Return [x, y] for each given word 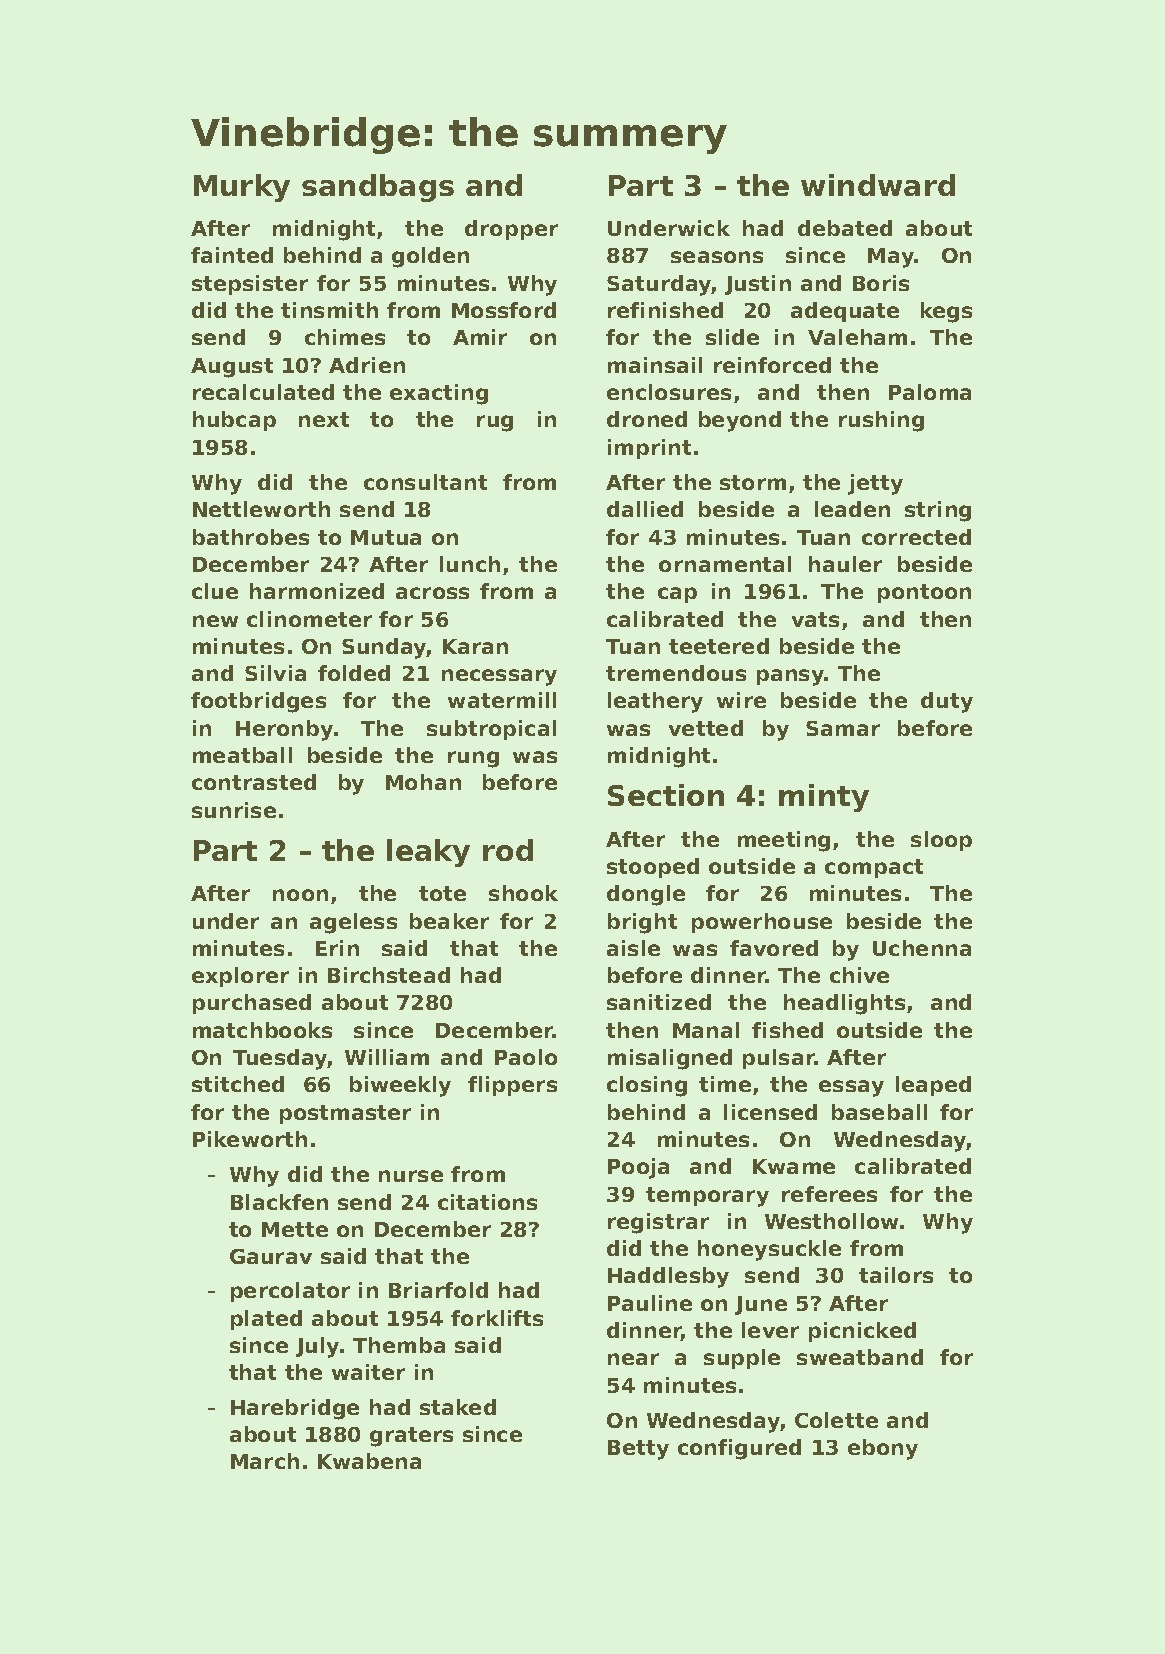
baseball [879, 1112]
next [324, 419]
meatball [242, 755]
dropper [511, 230]
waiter [368, 1372]
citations [487, 1202]
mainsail [655, 365]
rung [473, 759]
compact [874, 868]
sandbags [378, 188]
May [891, 258]
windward [878, 185]
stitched [238, 1084]
